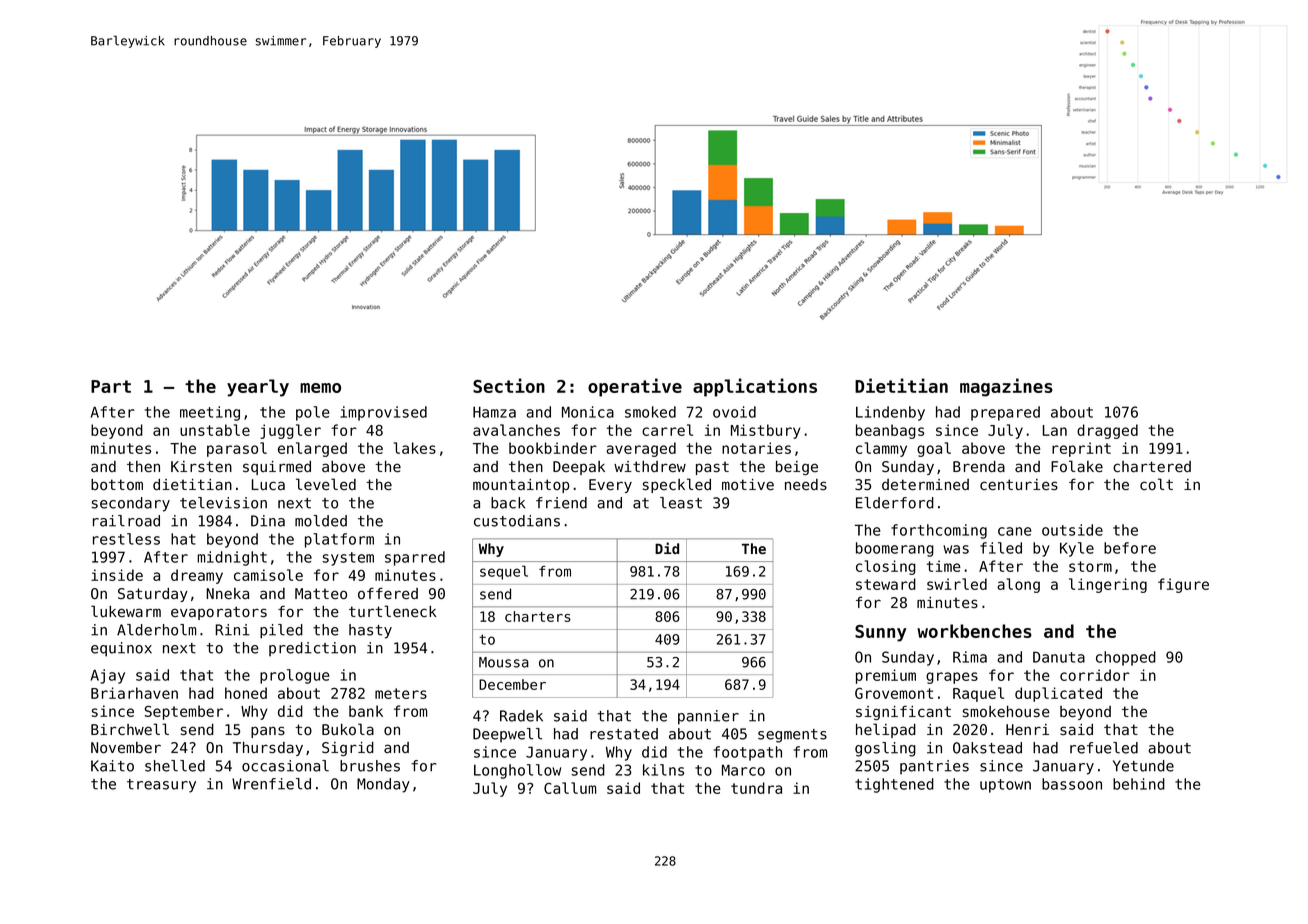  Describe the element at coordinates (1006, 387) in the screenshot. I see `magazines` at that location.
